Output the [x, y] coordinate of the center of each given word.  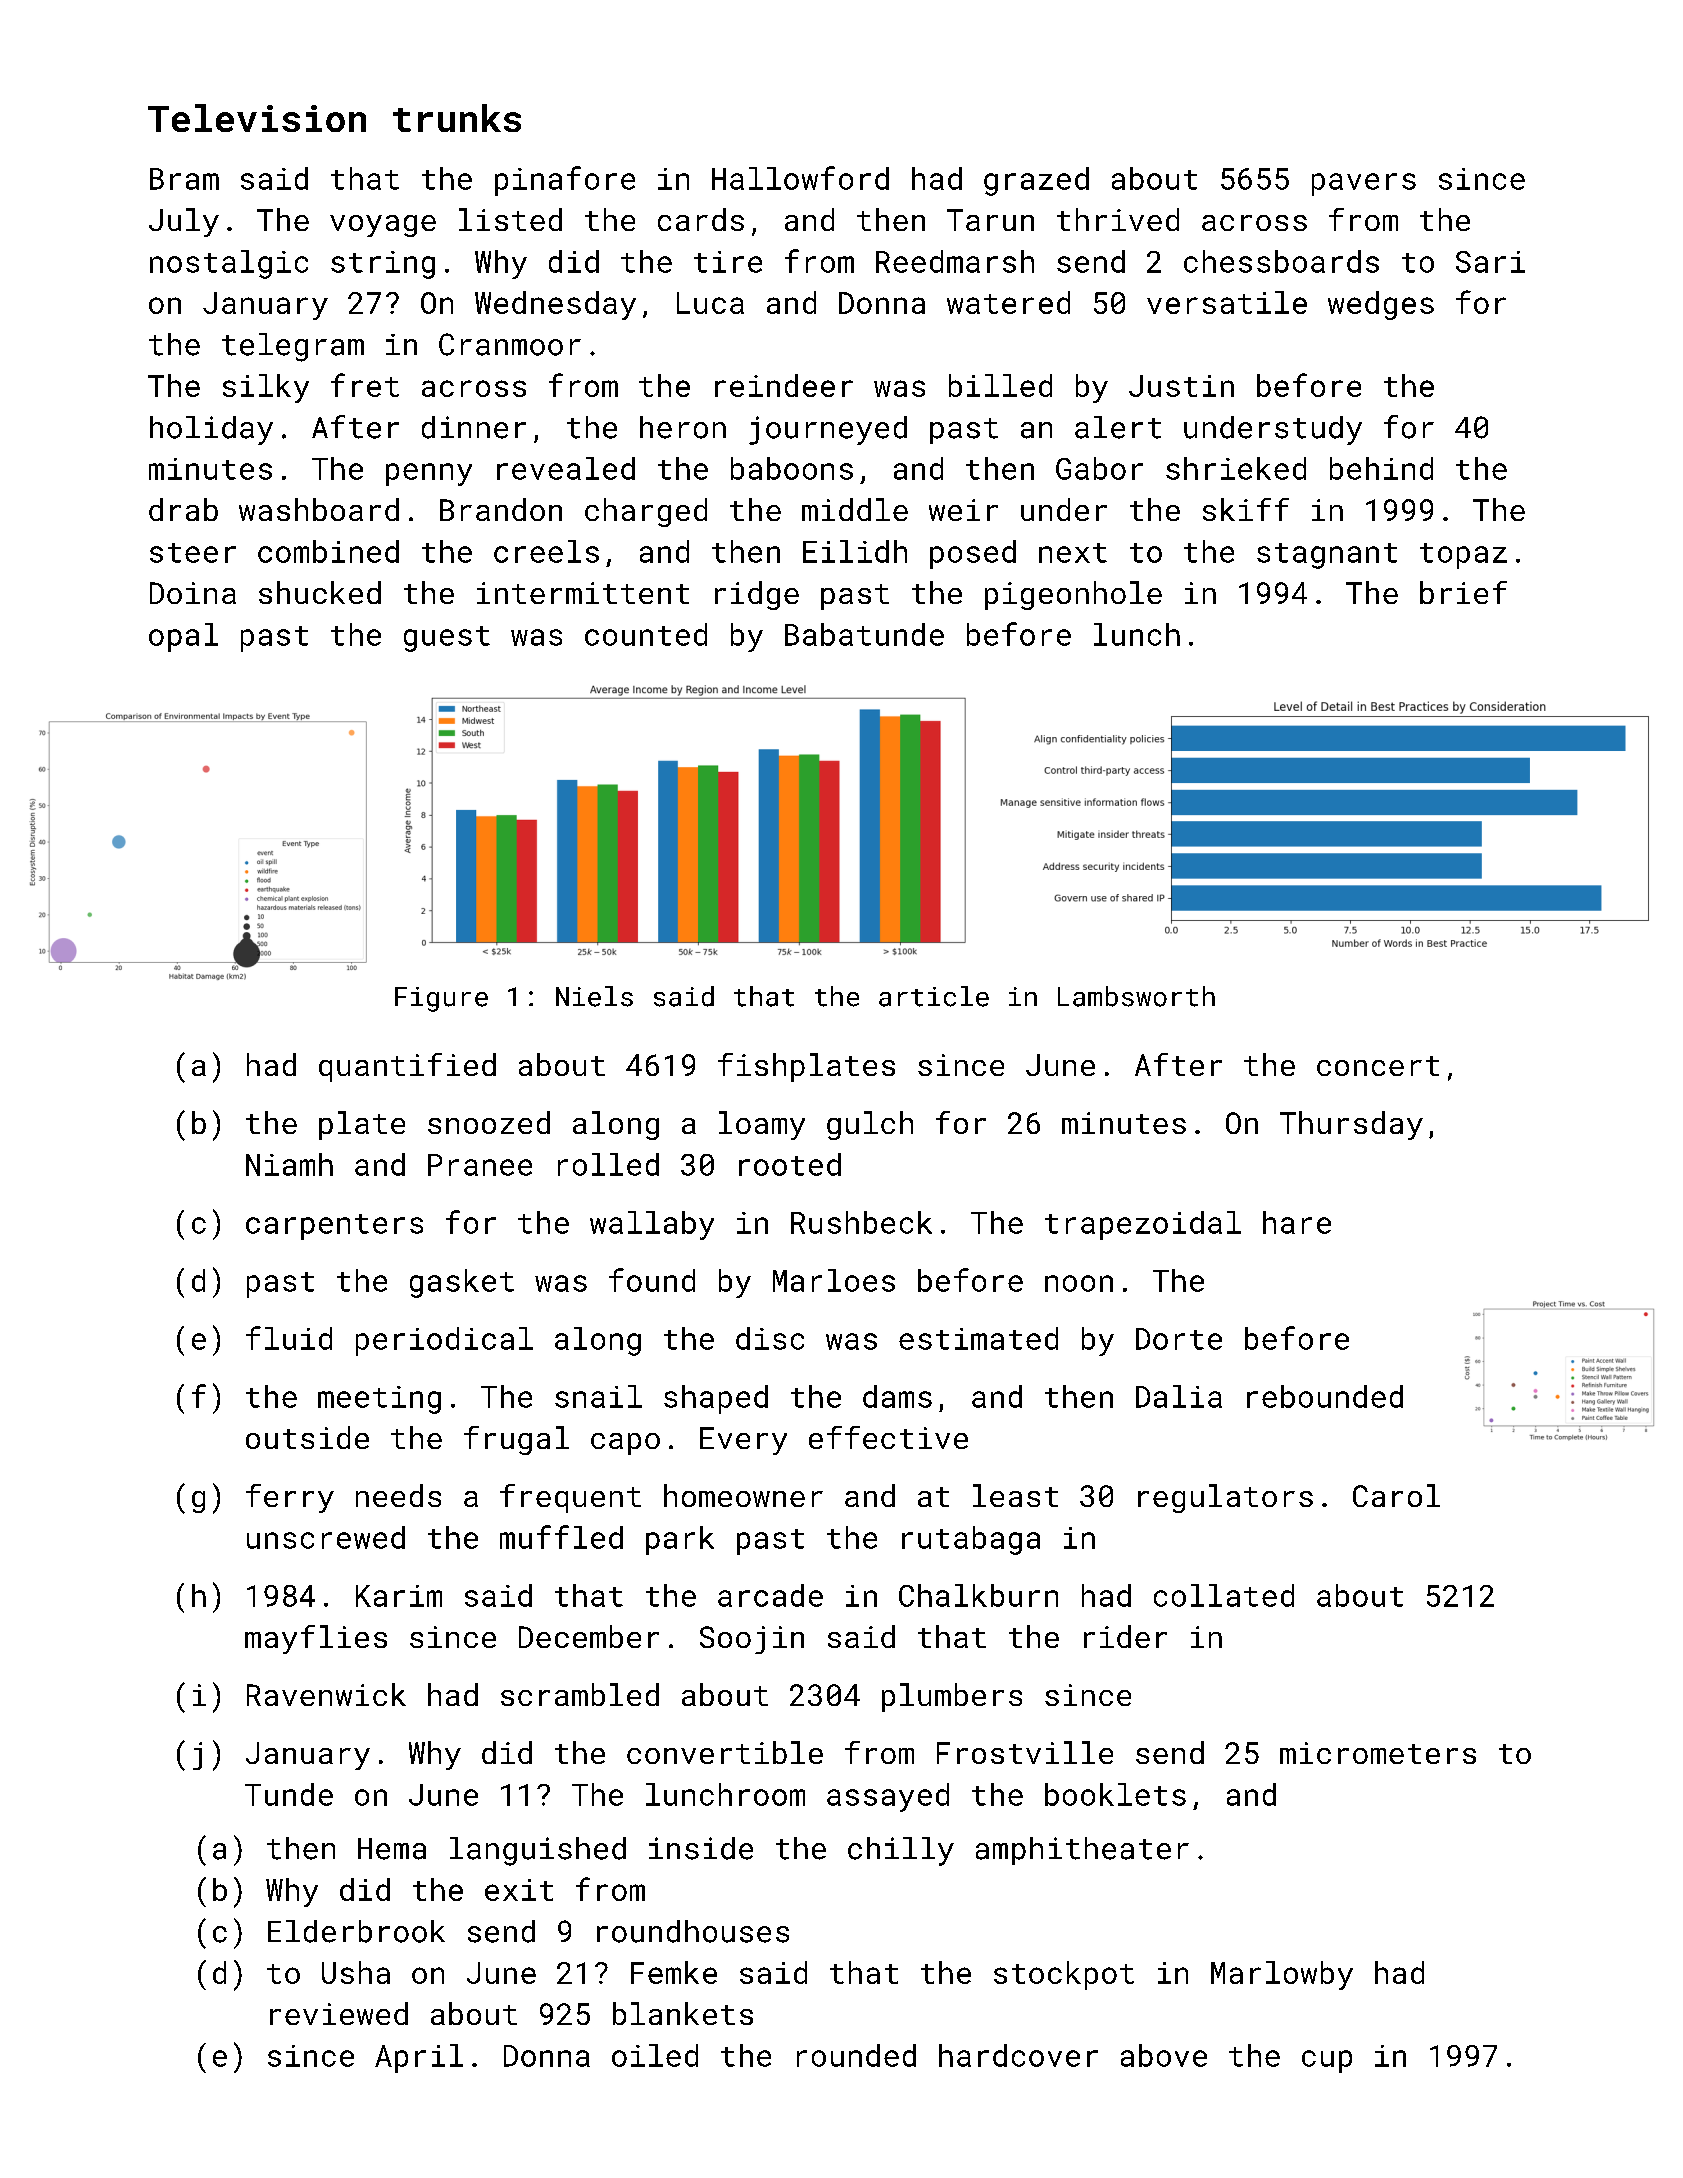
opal [183, 637]
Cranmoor [510, 344]
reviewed [339, 2013]
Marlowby [1282, 1975]
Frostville [1025, 1752]
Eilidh [855, 551]
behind [1381, 468]
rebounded [1325, 1396]
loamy [762, 1125]
